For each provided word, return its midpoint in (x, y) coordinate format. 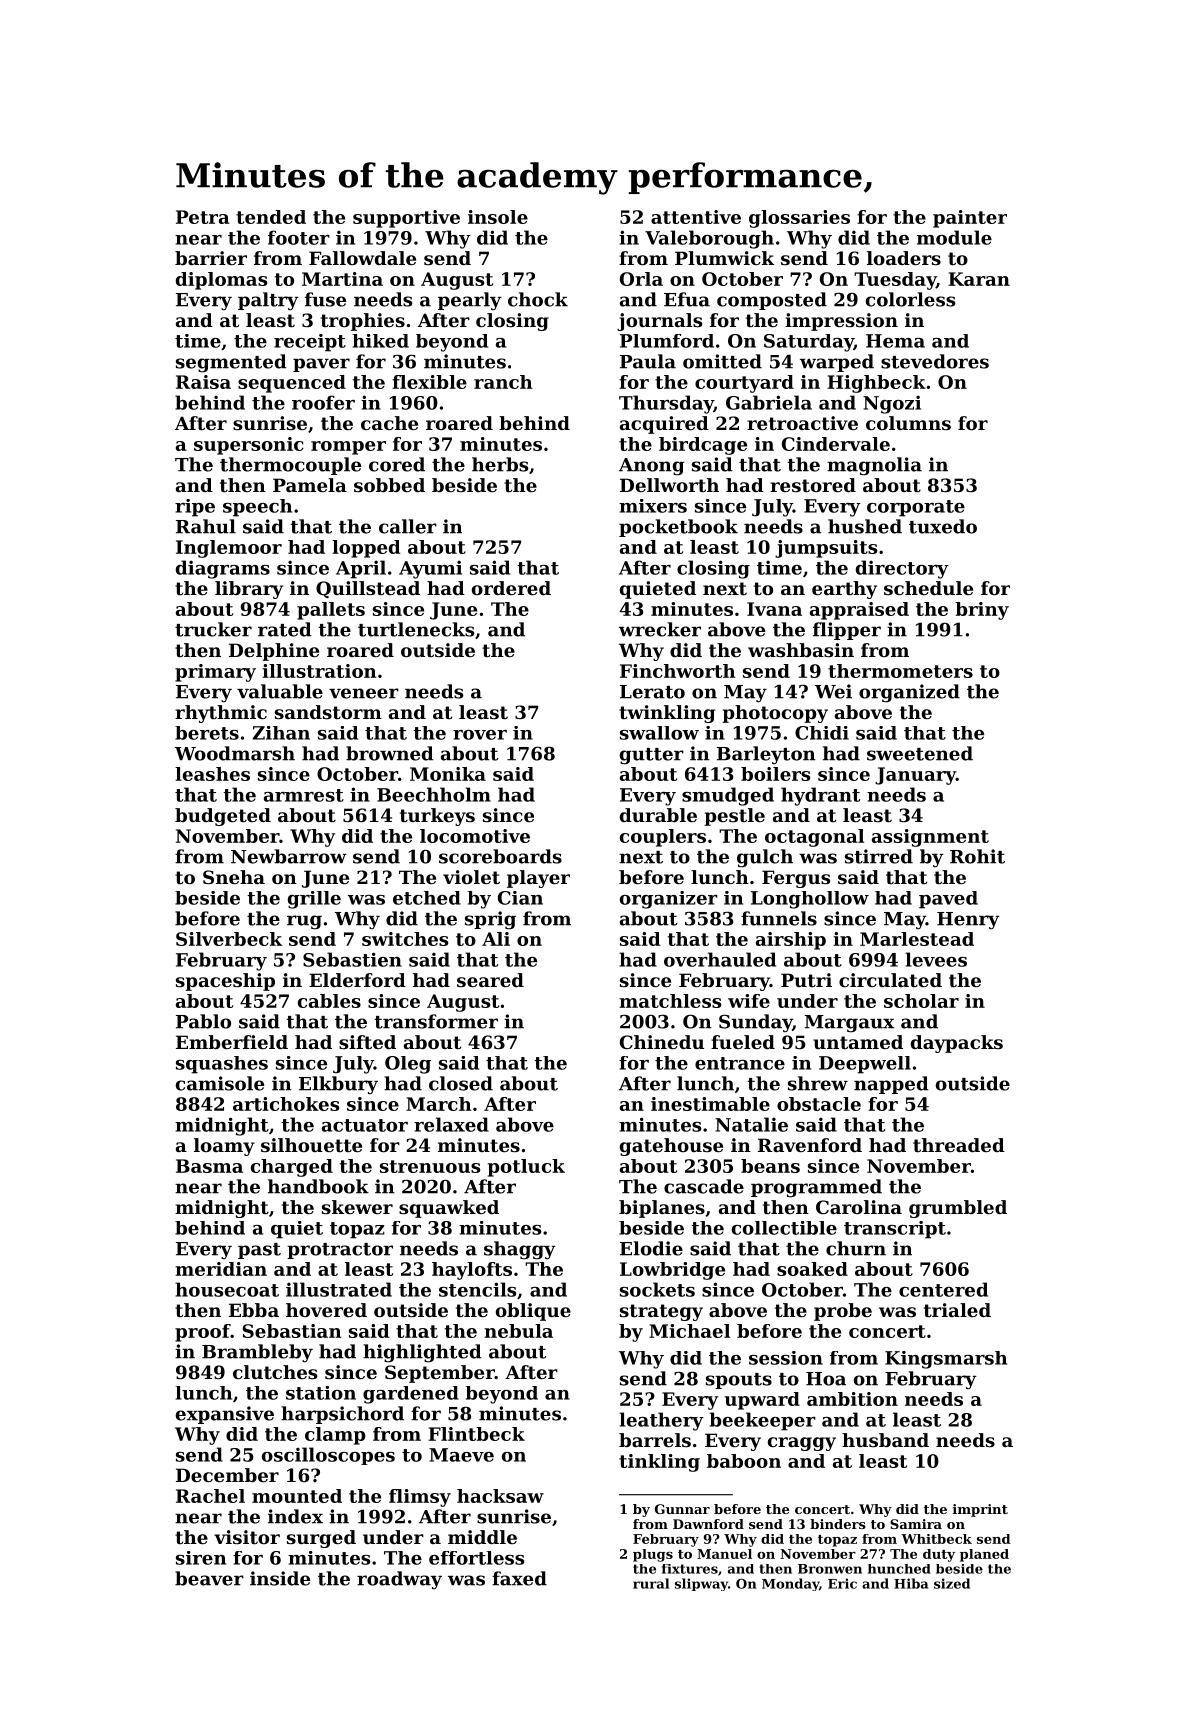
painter (970, 219)
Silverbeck (229, 939)
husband (885, 1440)
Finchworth (678, 671)
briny (982, 611)
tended (271, 217)
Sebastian (292, 1331)
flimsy (420, 1498)
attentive (696, 217)
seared (490, 980)
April (361, 569)
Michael (689, 1331)
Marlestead (917, 939)
